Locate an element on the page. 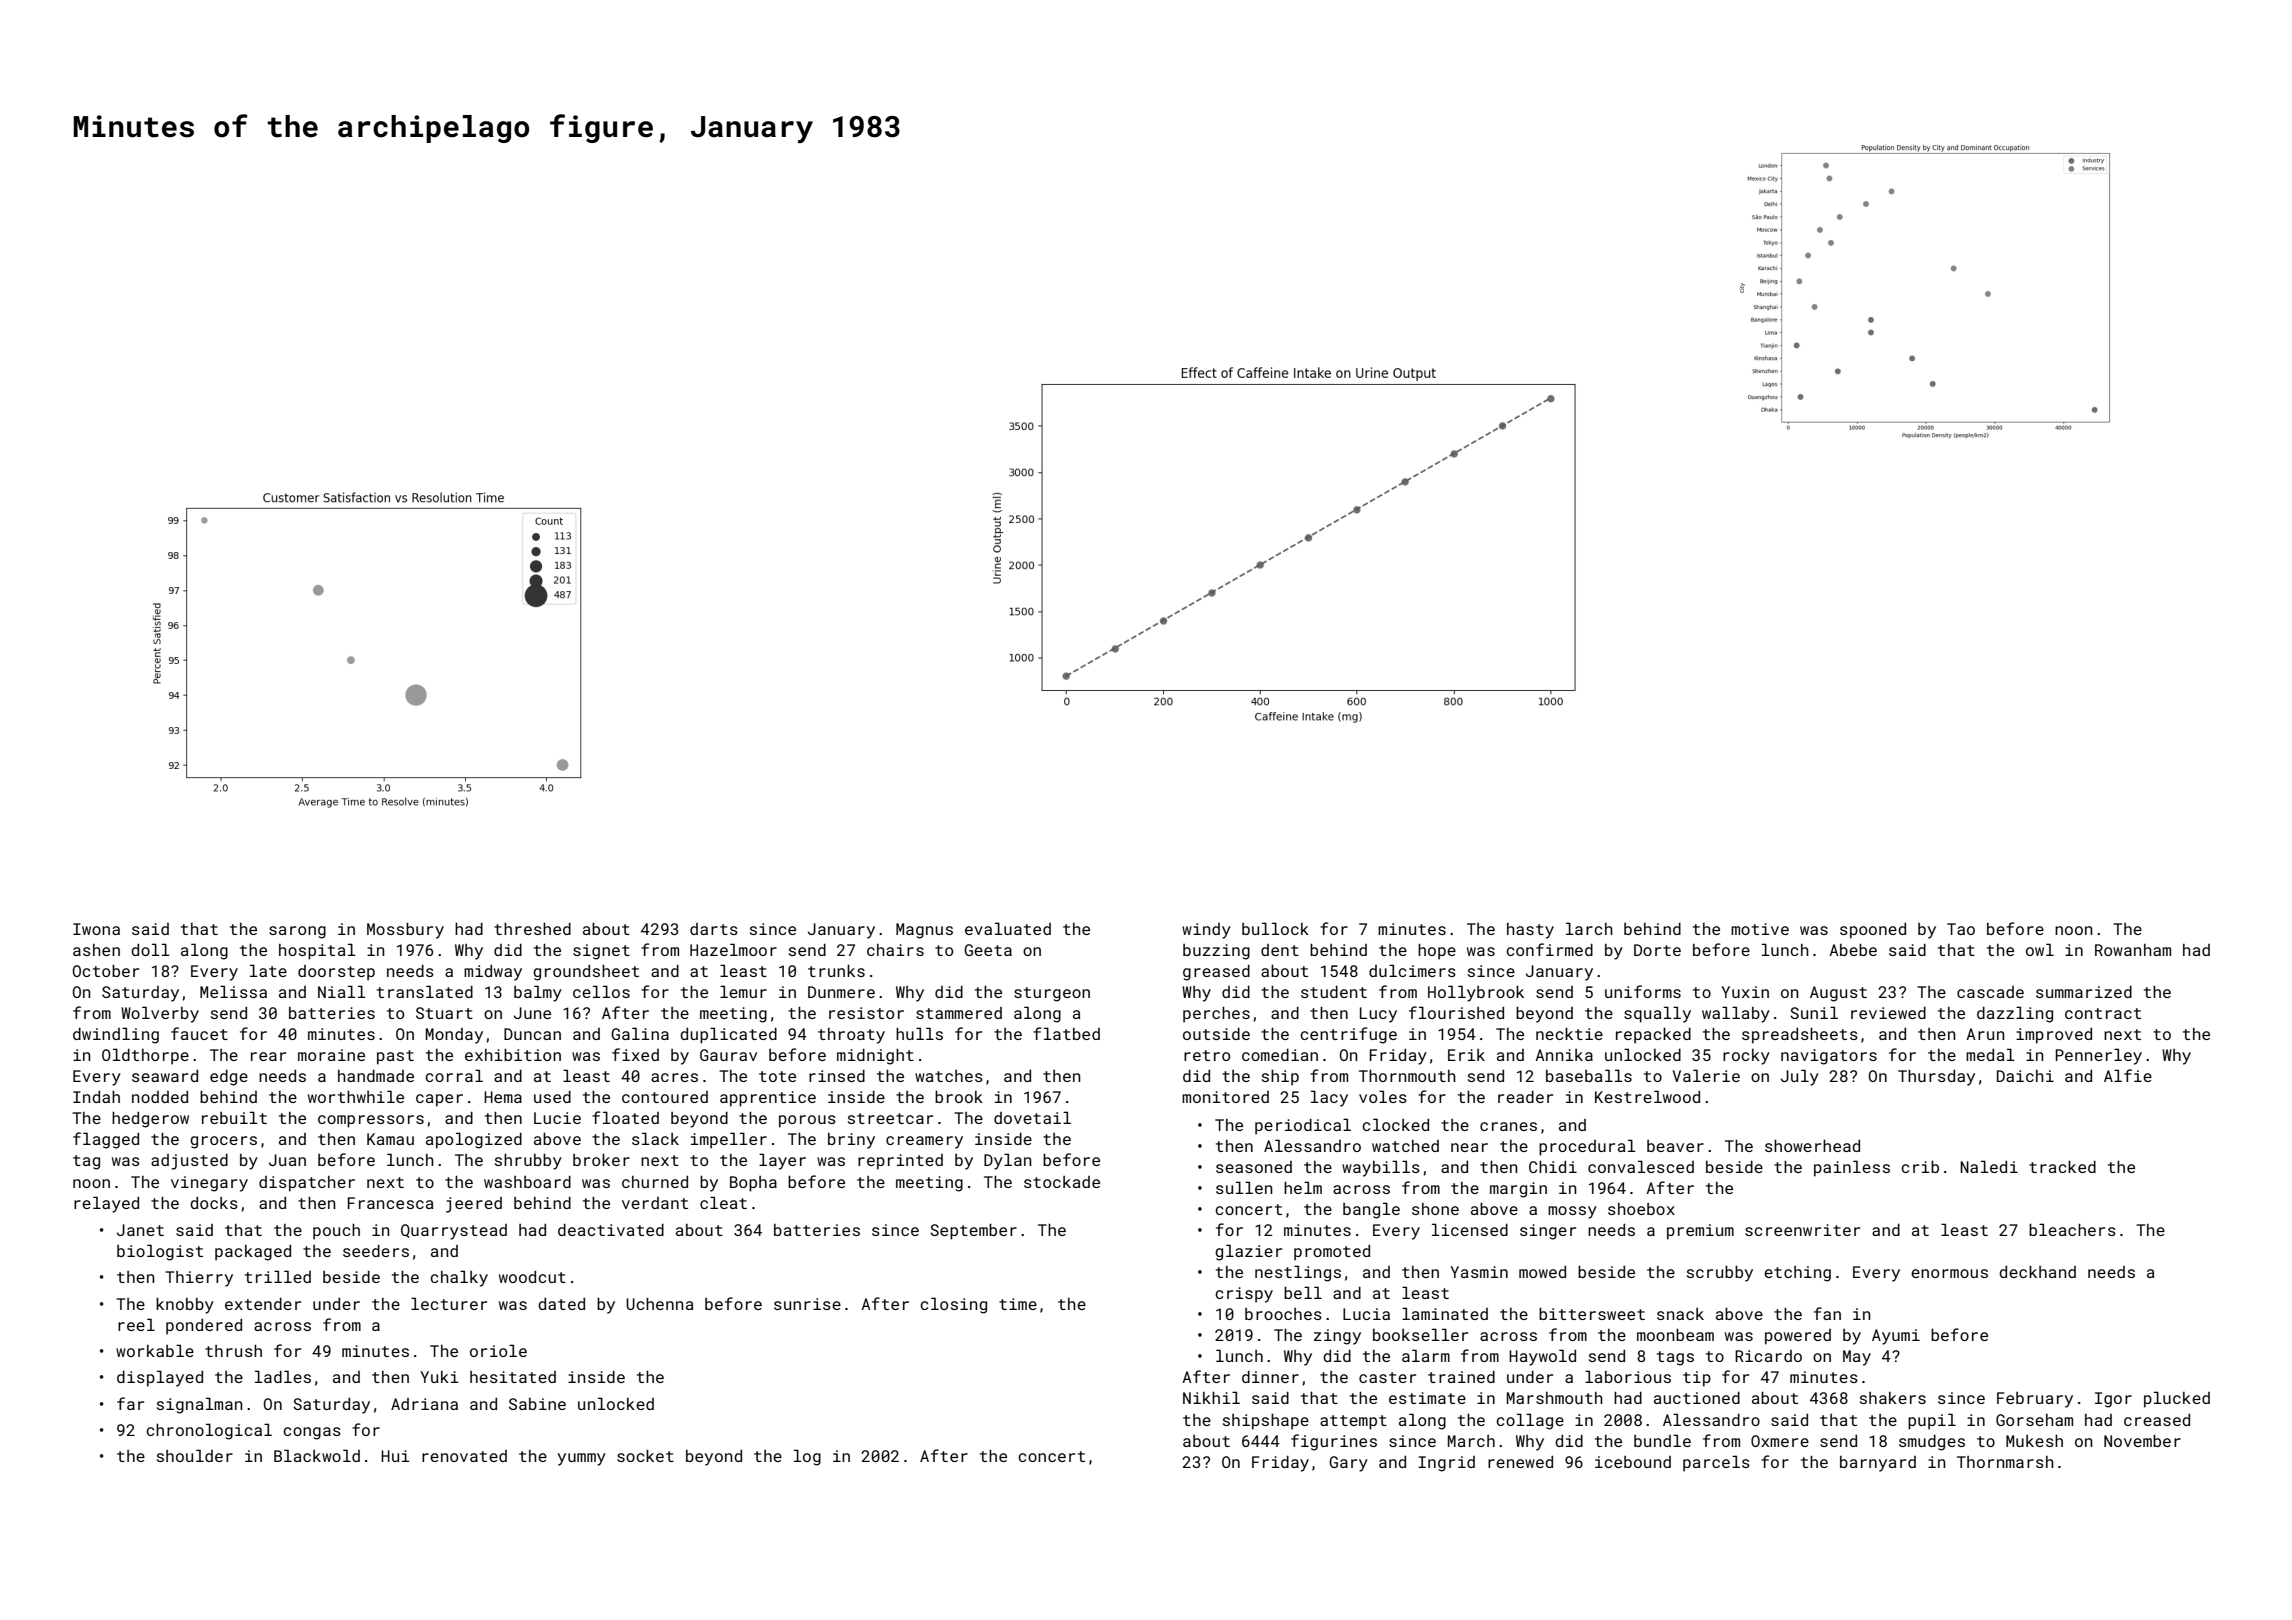 The image size is (2292, 1620). improved is located at coordinates (2054, 1035).
